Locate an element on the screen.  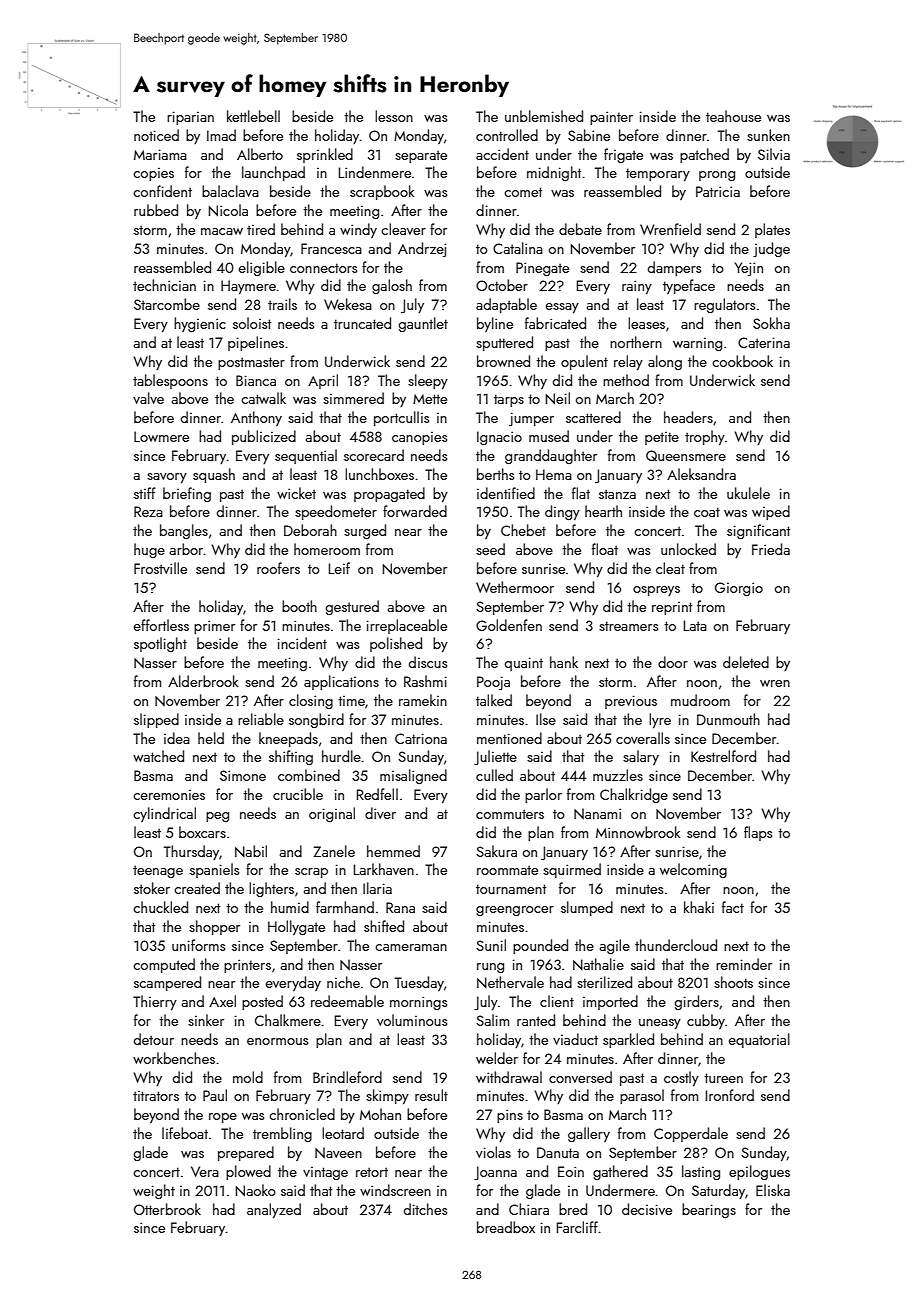
workbenches is located at coordinates (174, 1058).
